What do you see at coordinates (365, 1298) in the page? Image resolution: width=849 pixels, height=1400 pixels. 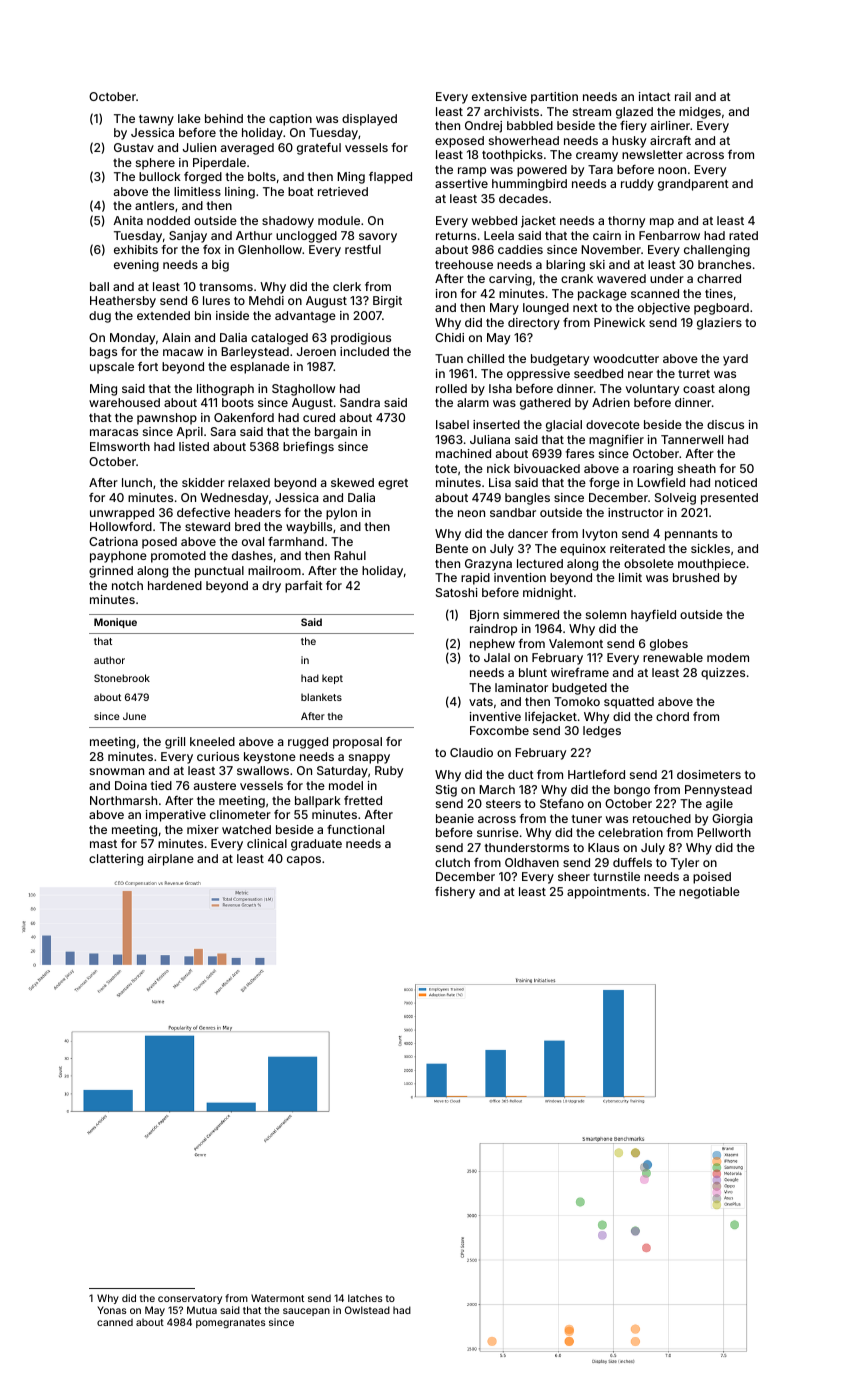 I see `latches` at bounding box center [365, 1298].
